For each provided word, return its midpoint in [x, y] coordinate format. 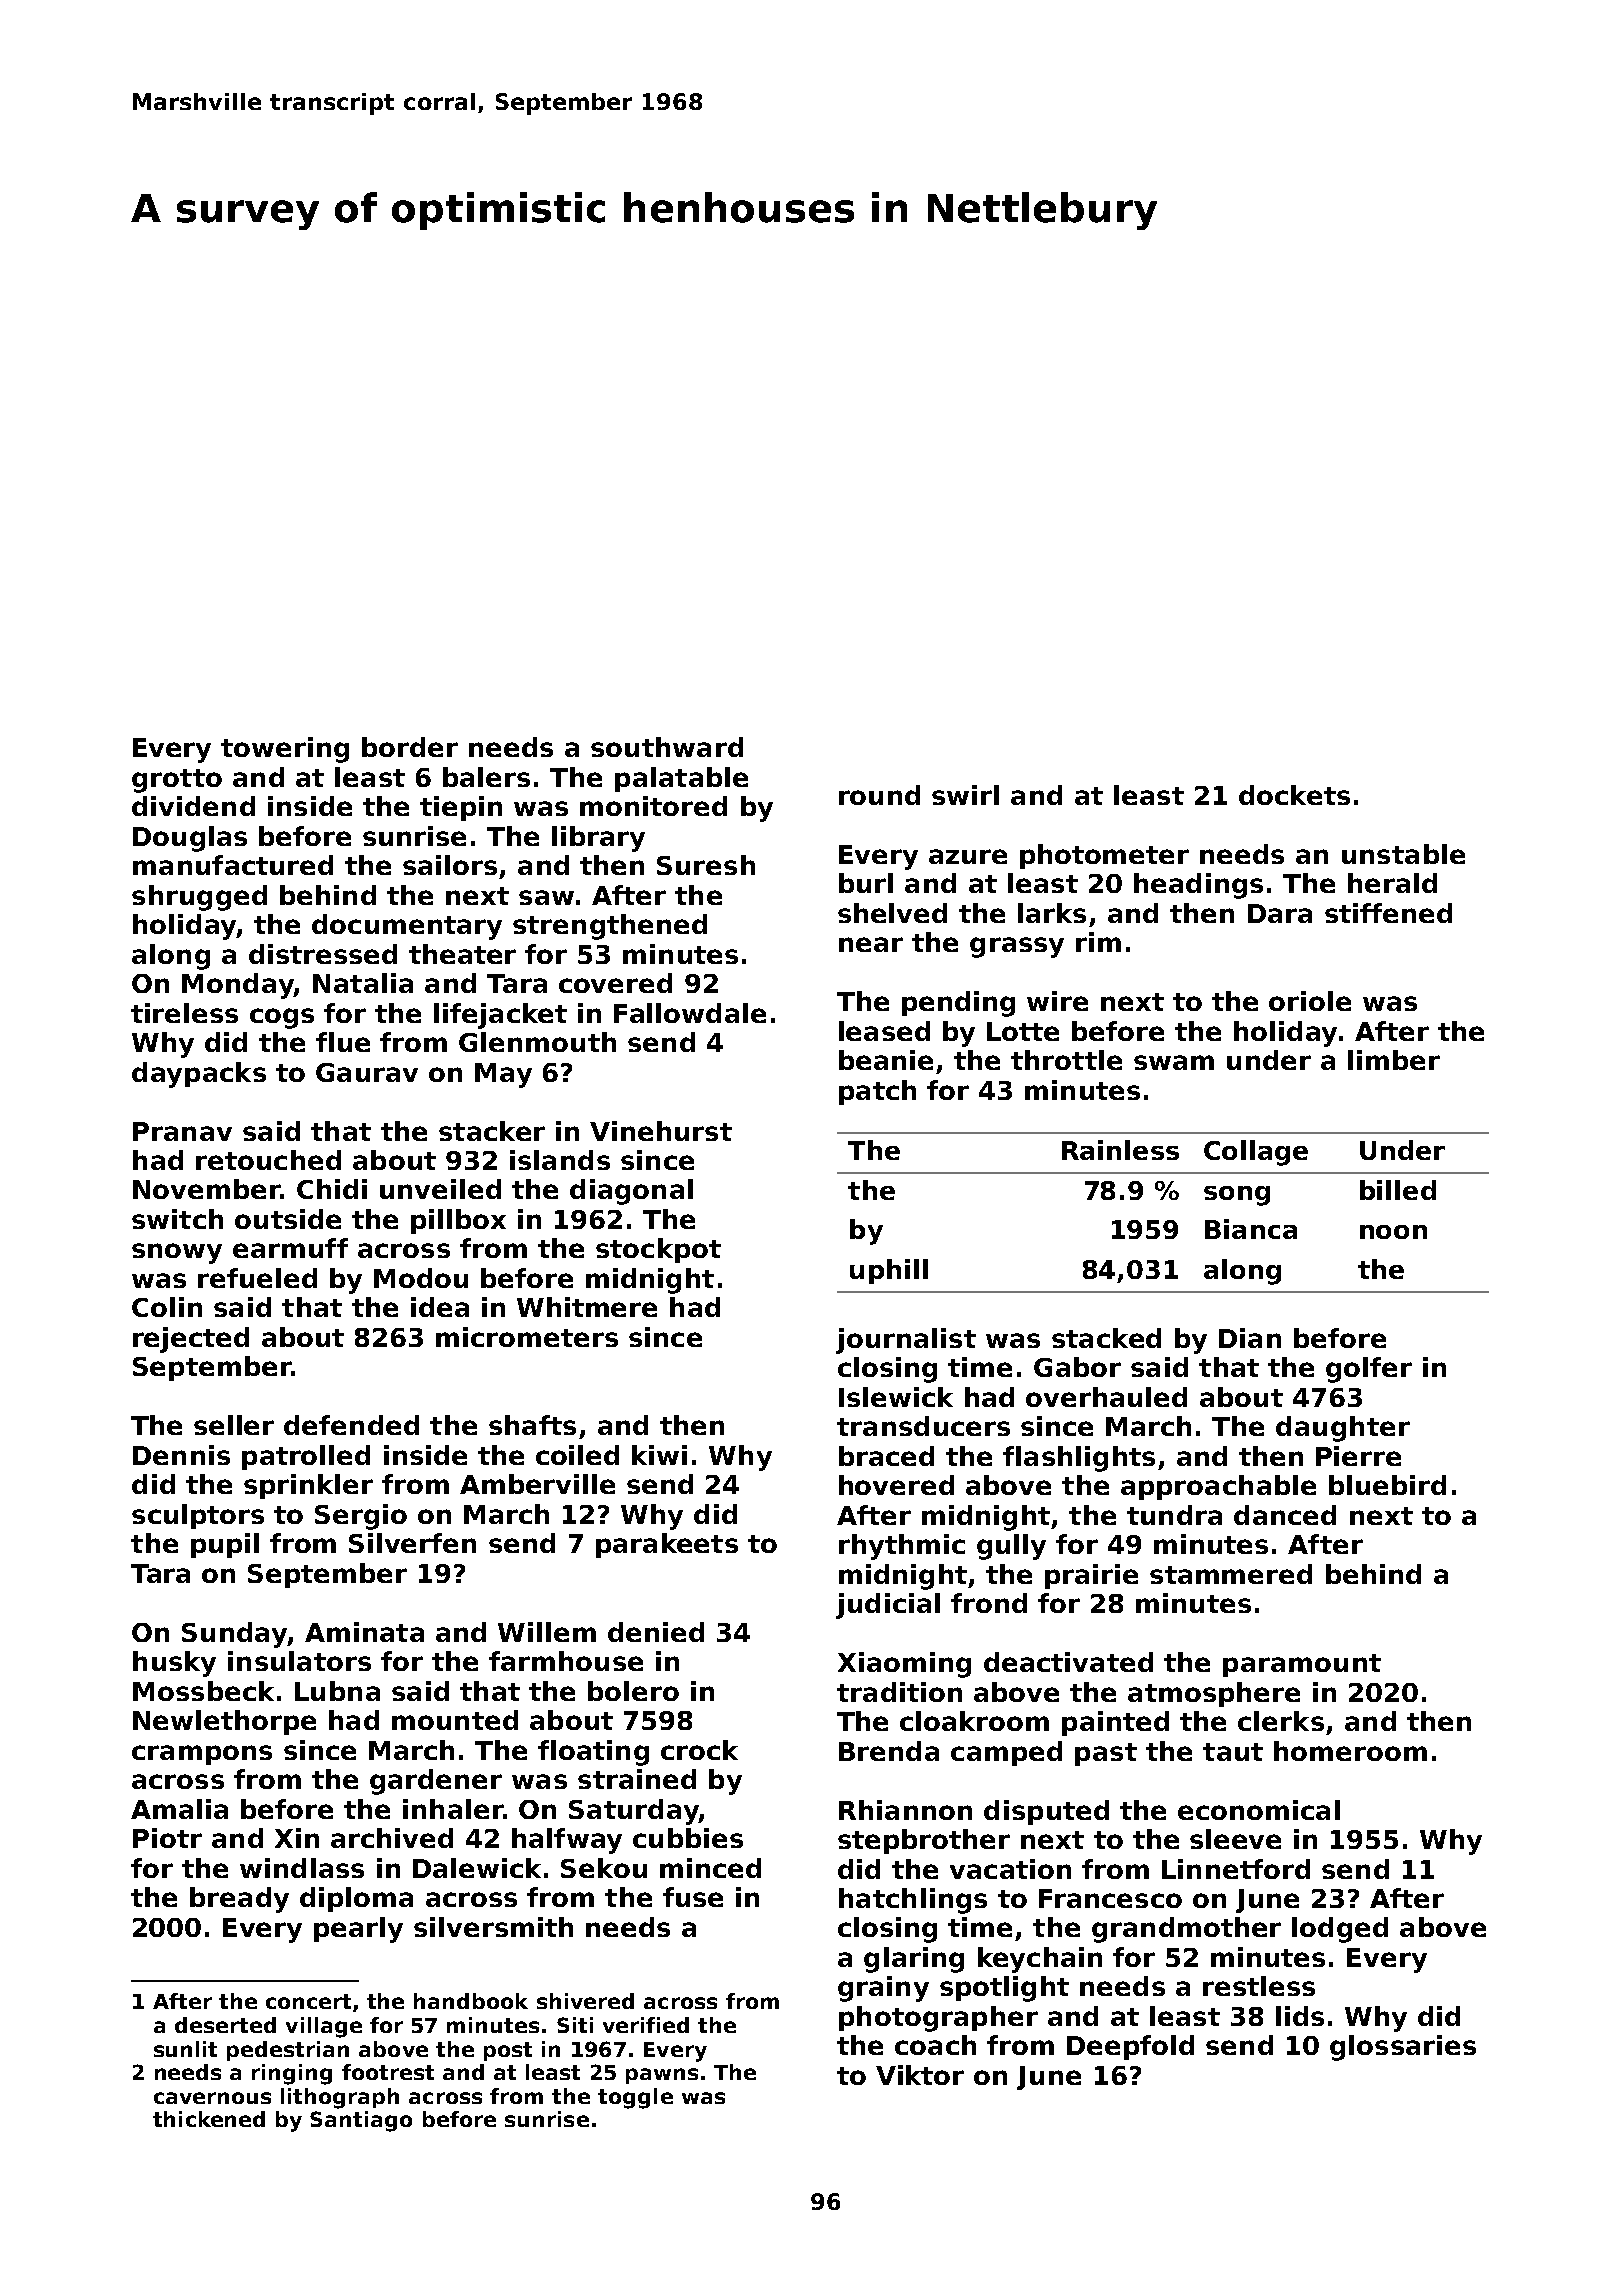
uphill [889, 1271]
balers [486, 777]
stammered [1231, 1574]
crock [699, 1750]
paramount [1302, 1665]
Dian [1250, 1338]
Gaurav [367, 1072]
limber [1394, 1060]
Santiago [361, 2121]
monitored [653, 806]
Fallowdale [690, 1013]
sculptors [198, 1516]
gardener [436, 1782]
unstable [1403, 854]
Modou [421, 1278]
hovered [896, 1485]
